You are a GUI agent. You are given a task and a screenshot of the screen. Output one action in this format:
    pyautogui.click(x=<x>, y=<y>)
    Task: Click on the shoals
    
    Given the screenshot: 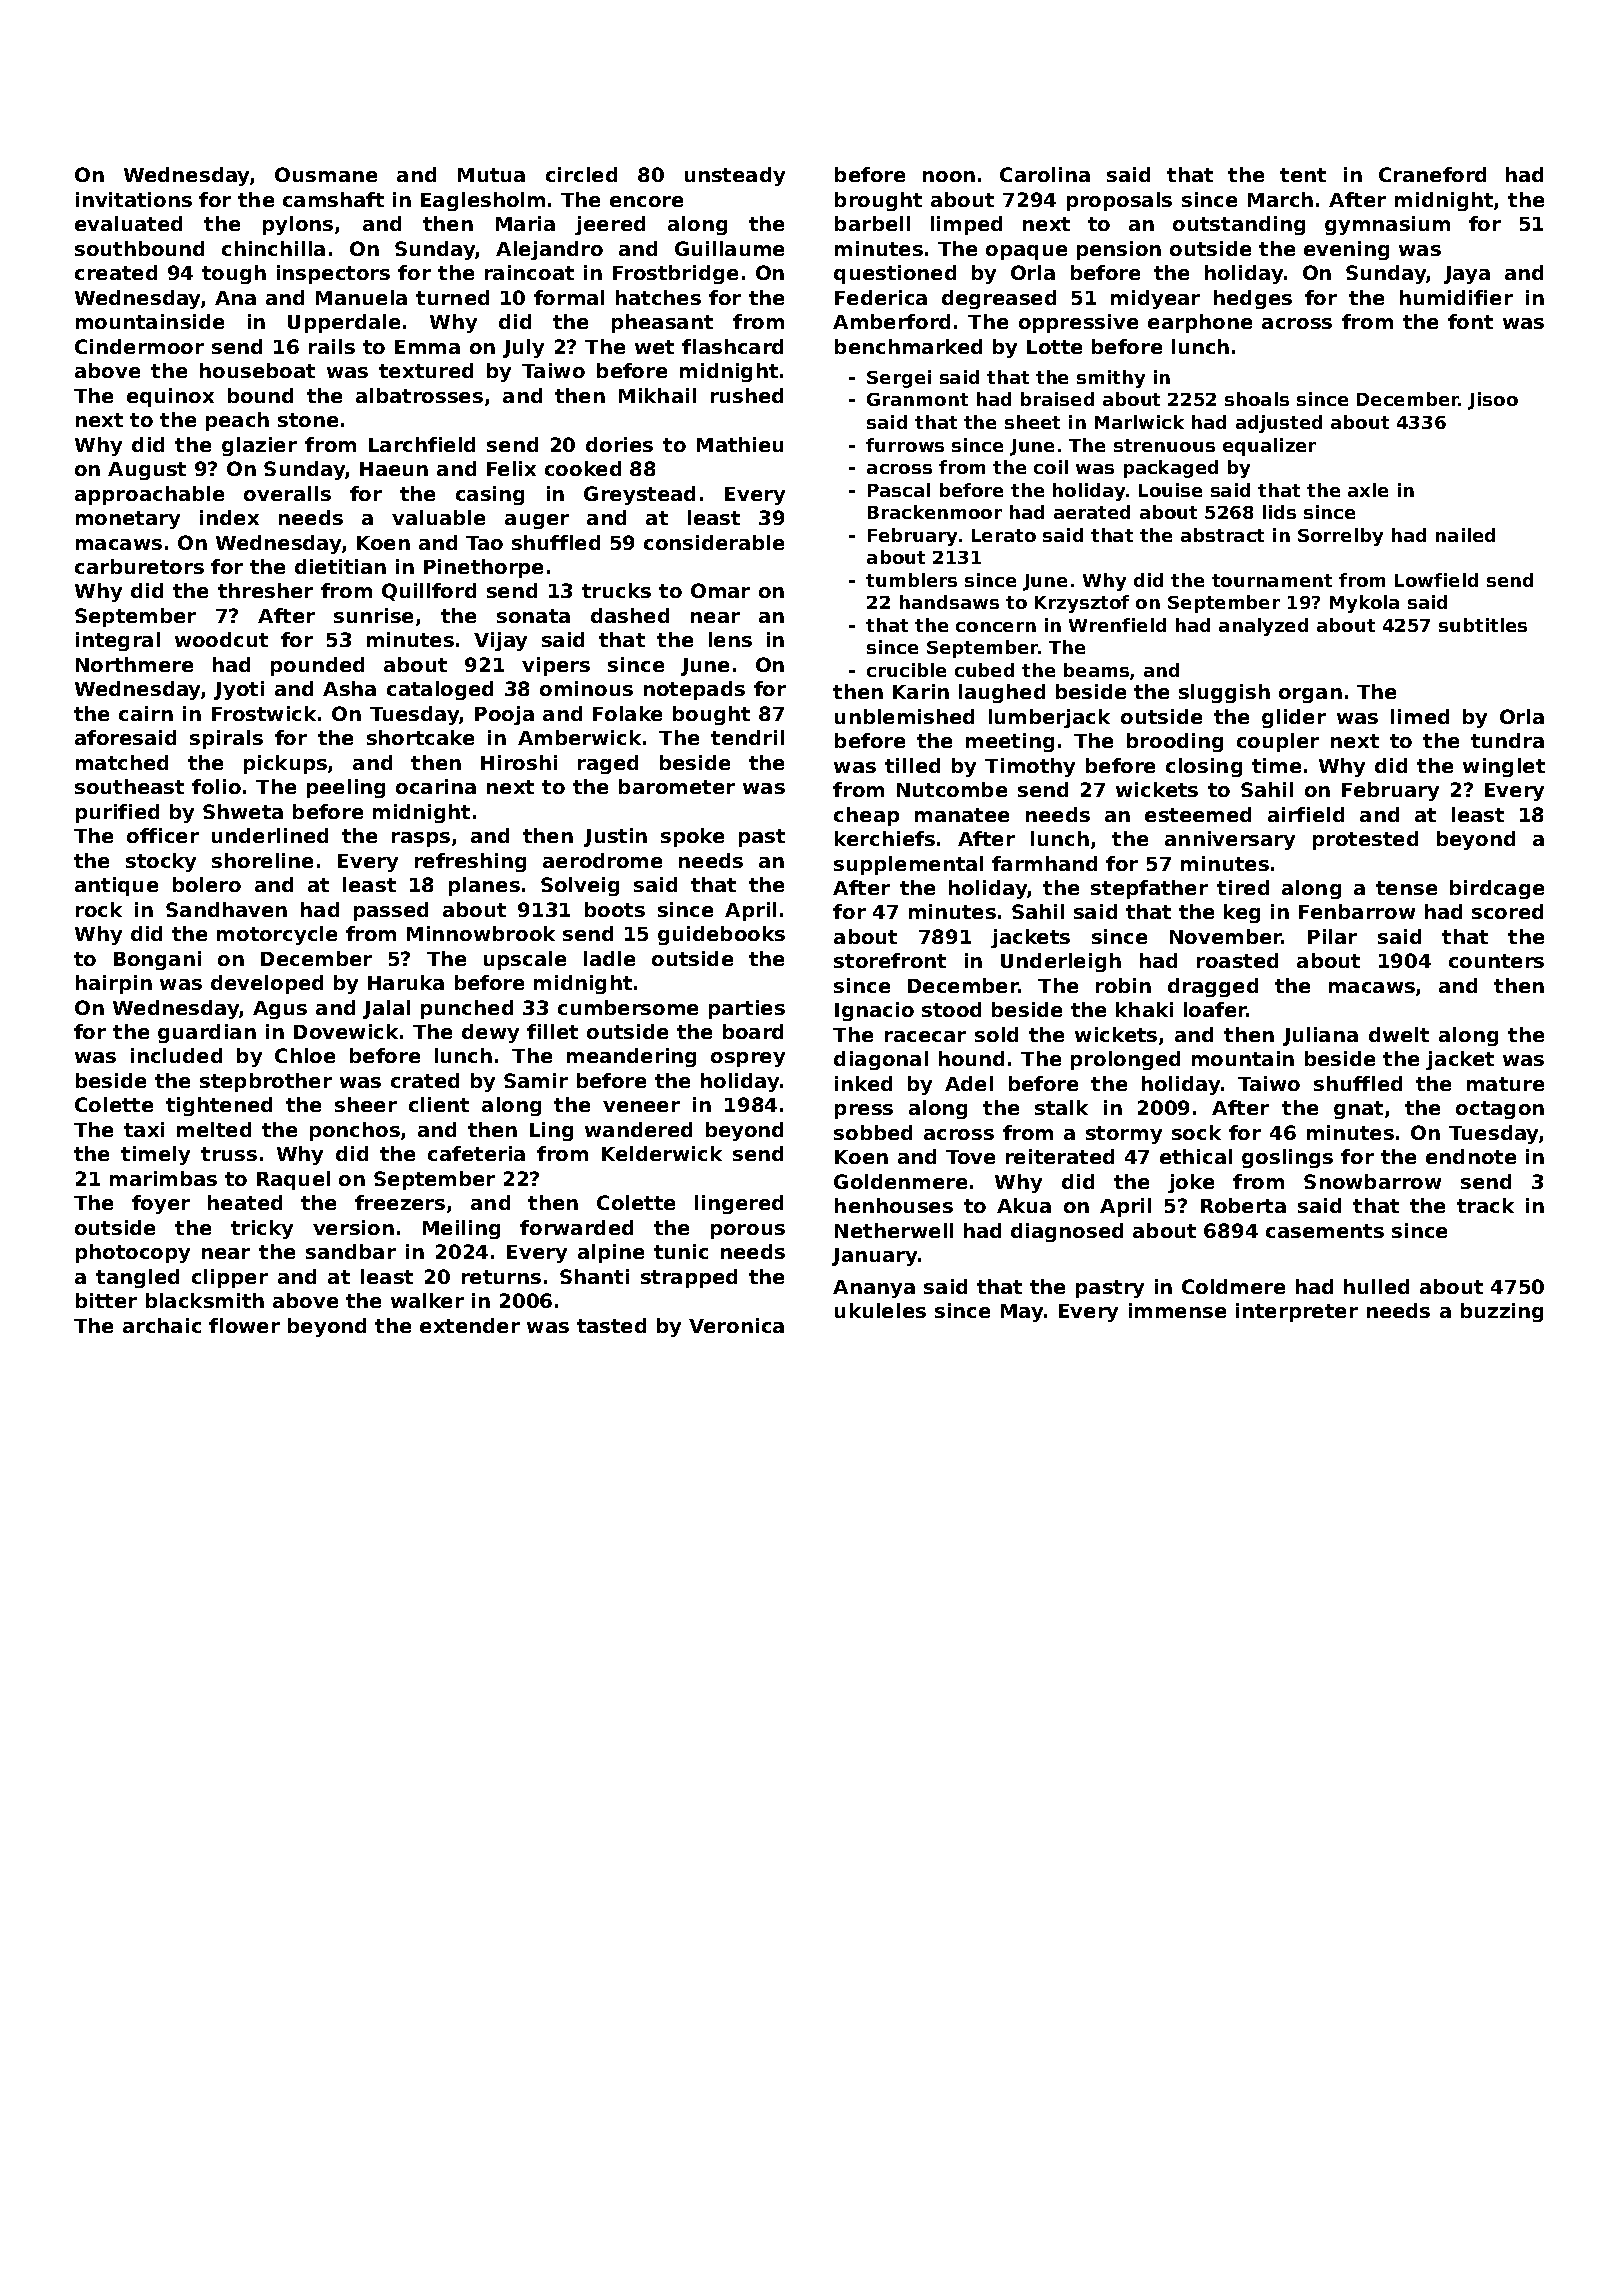 What is the action you would take?
    pyautogui.click(x=1257, y=399)
